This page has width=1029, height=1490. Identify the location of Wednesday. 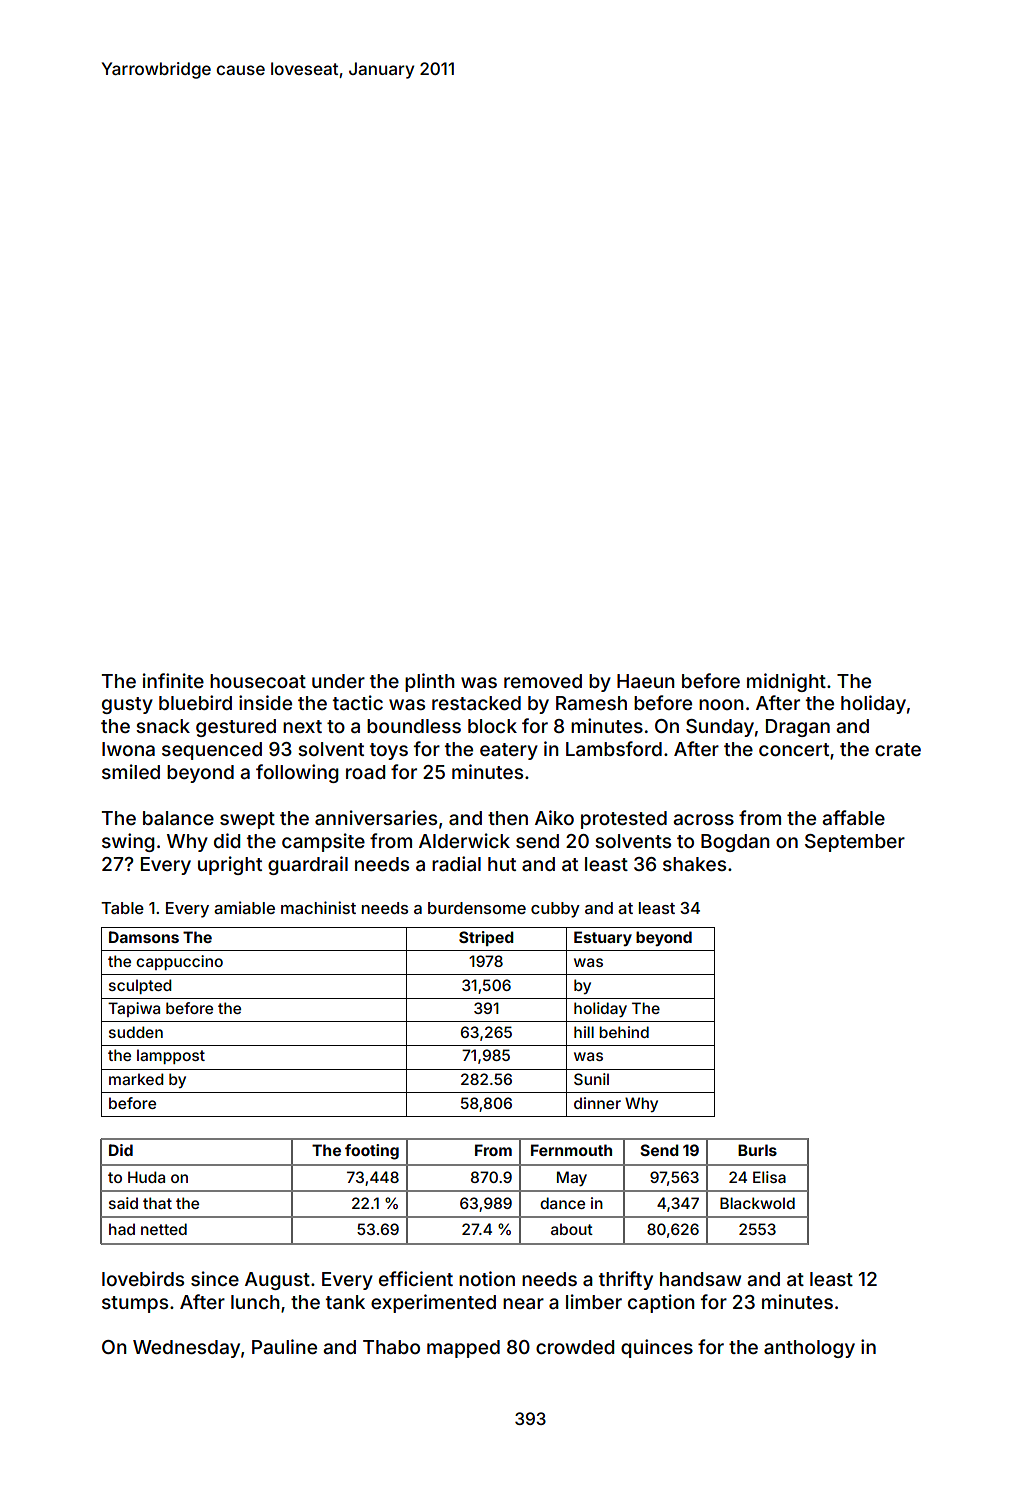
(186, 1349).
